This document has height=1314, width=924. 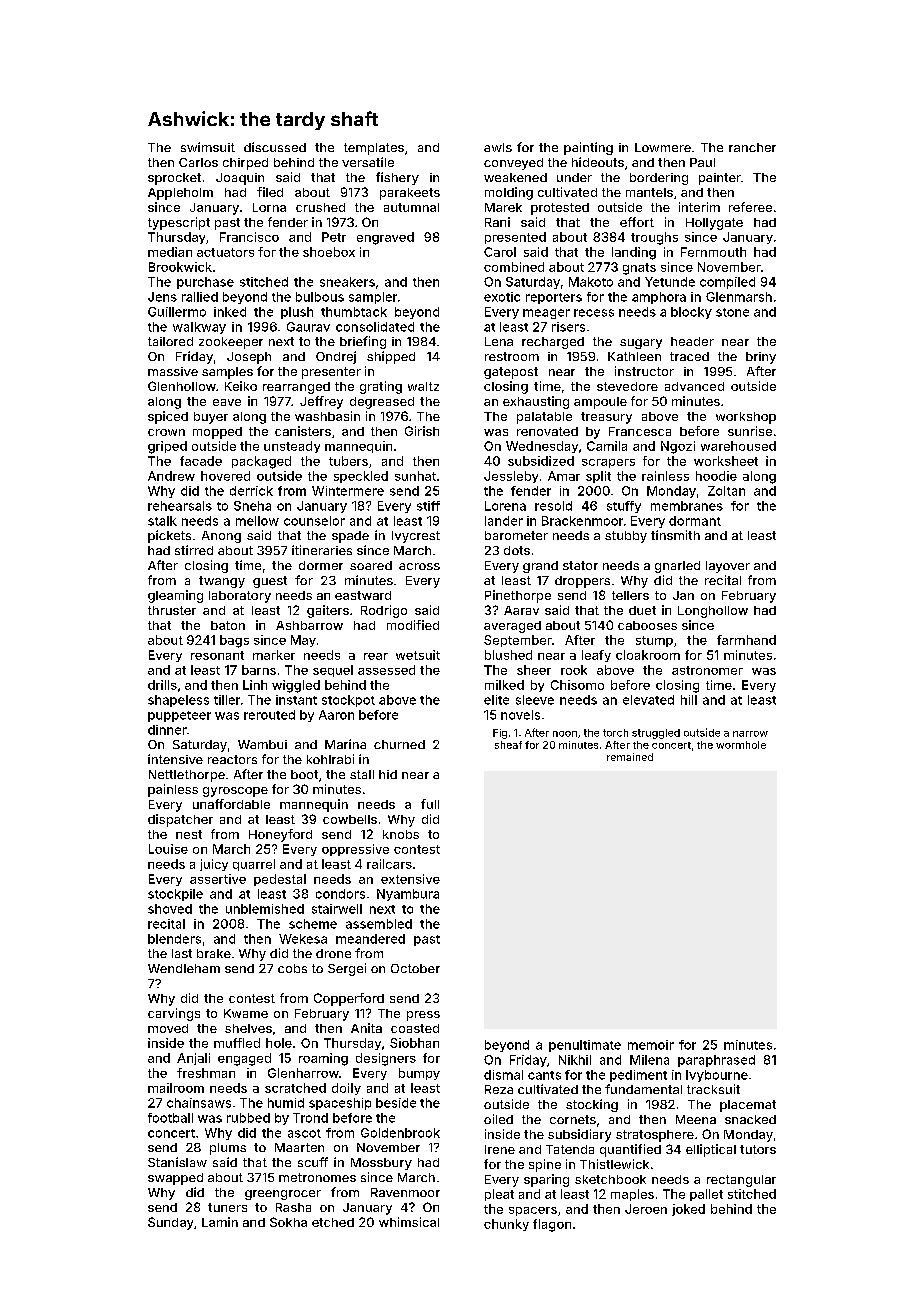 I want to click on rancher, so click(x=752, y=147).
